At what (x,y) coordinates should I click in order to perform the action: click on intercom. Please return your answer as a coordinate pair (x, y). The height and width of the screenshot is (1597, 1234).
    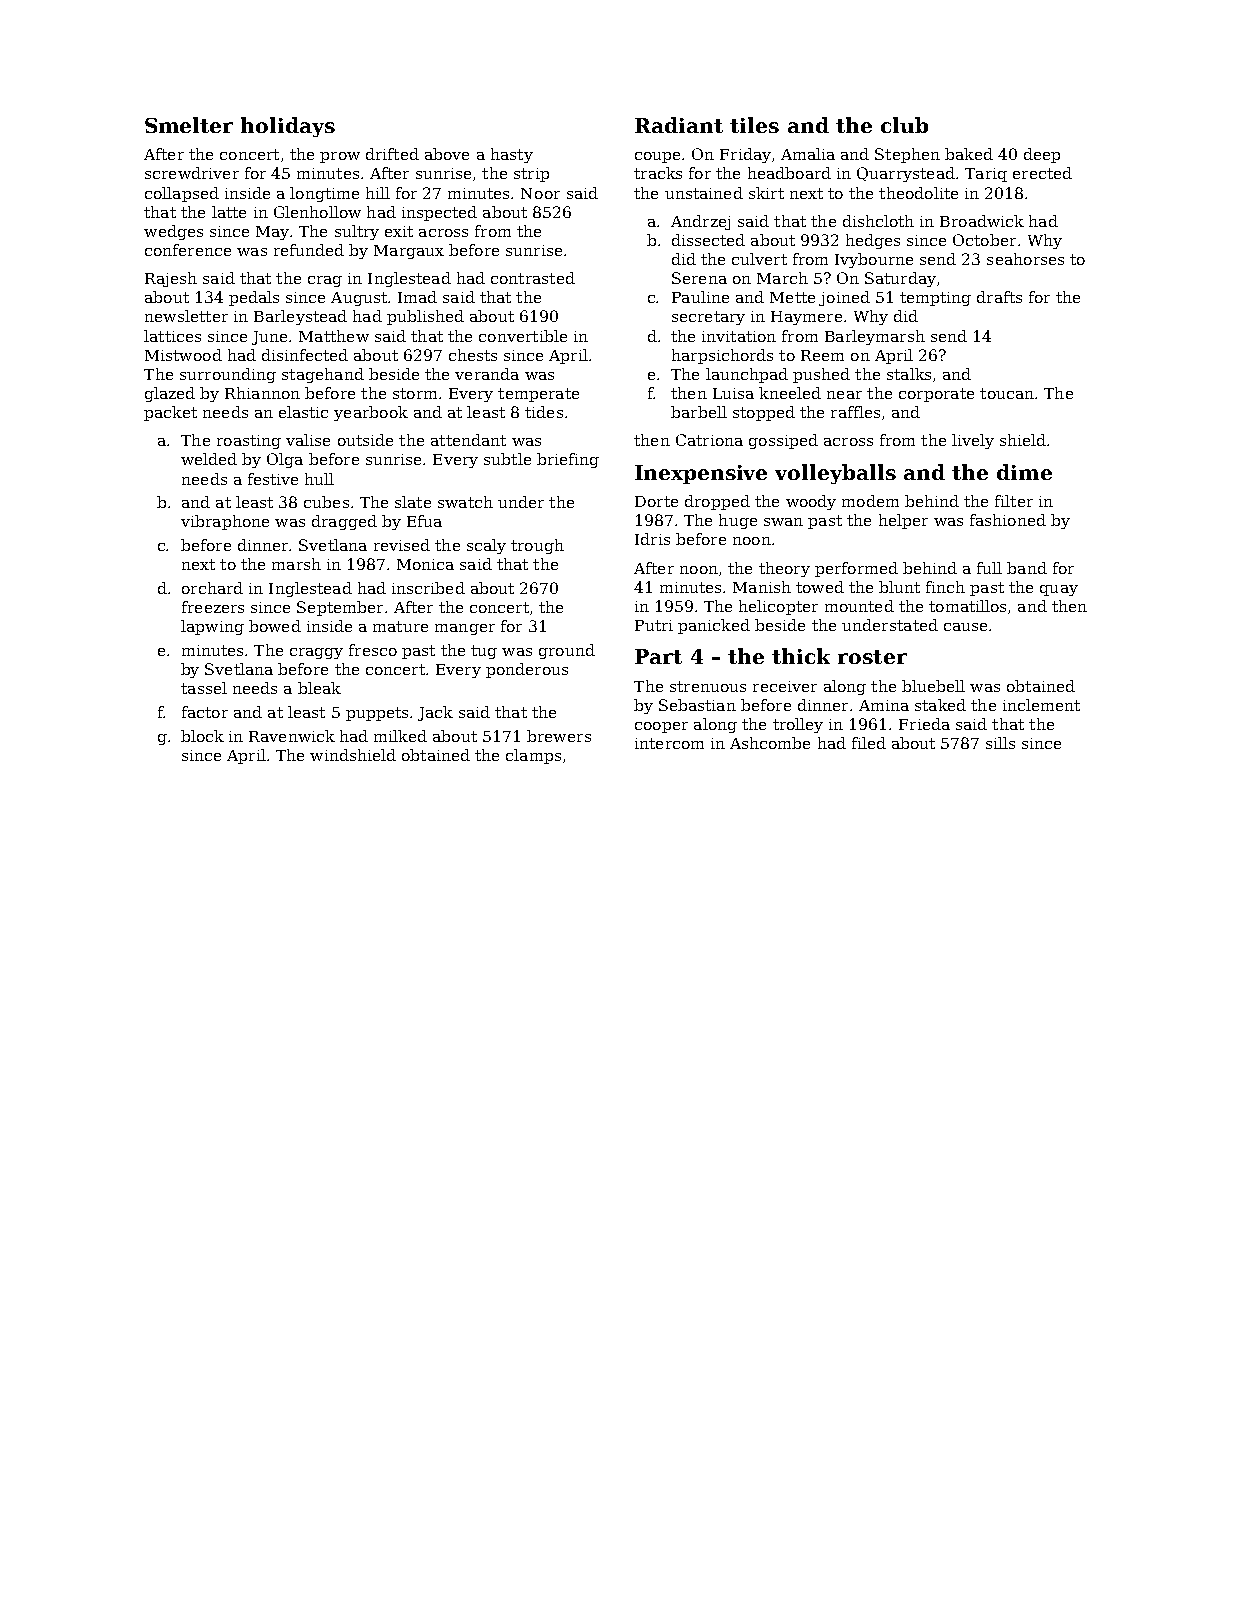
    Looking at the image, I should click on (669, 743).
